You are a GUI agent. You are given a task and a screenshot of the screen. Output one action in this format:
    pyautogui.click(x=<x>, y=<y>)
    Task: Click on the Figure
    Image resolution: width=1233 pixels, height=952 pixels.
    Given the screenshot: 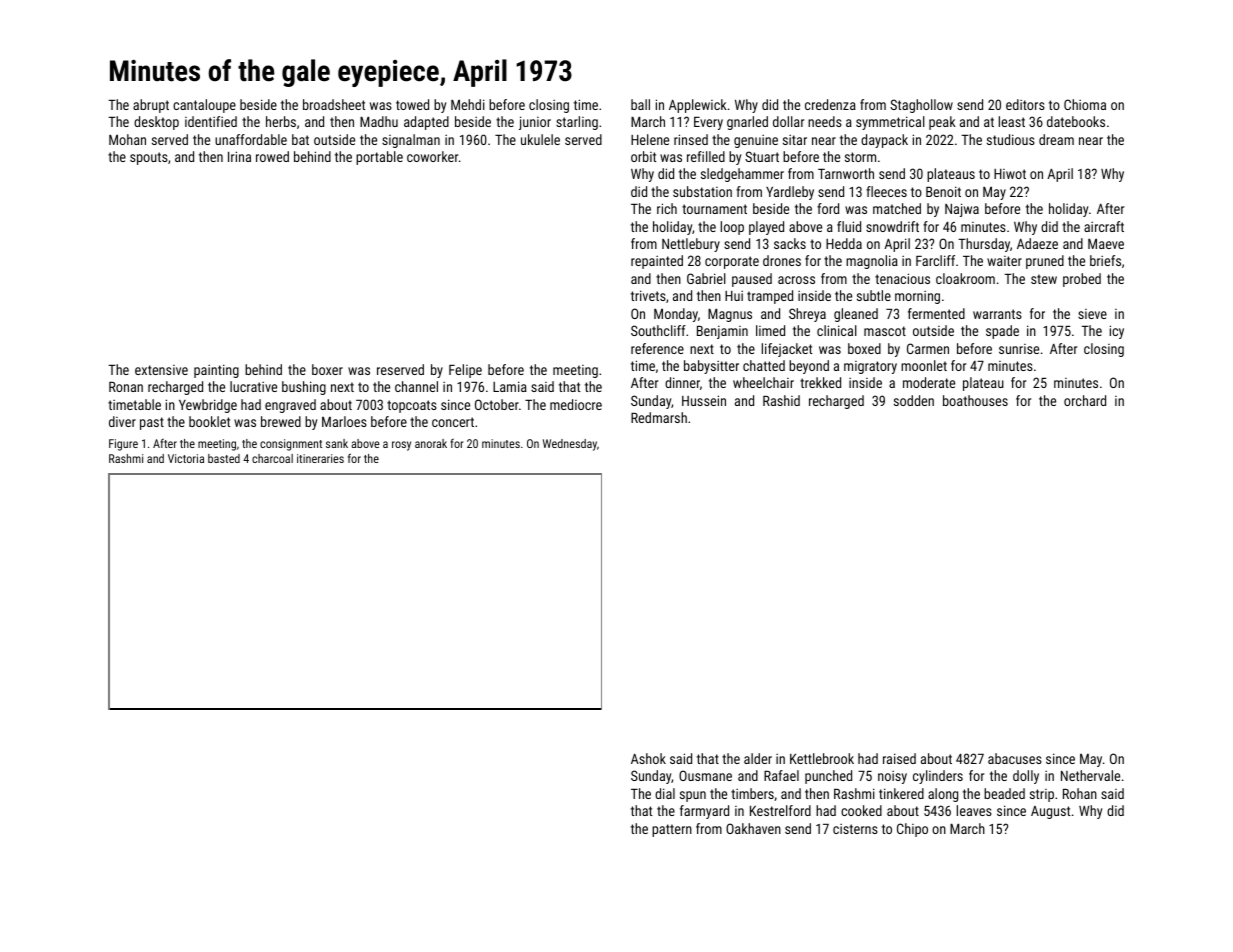 What is the action you would take?
    pyautogui.click(x=123, y=445)
